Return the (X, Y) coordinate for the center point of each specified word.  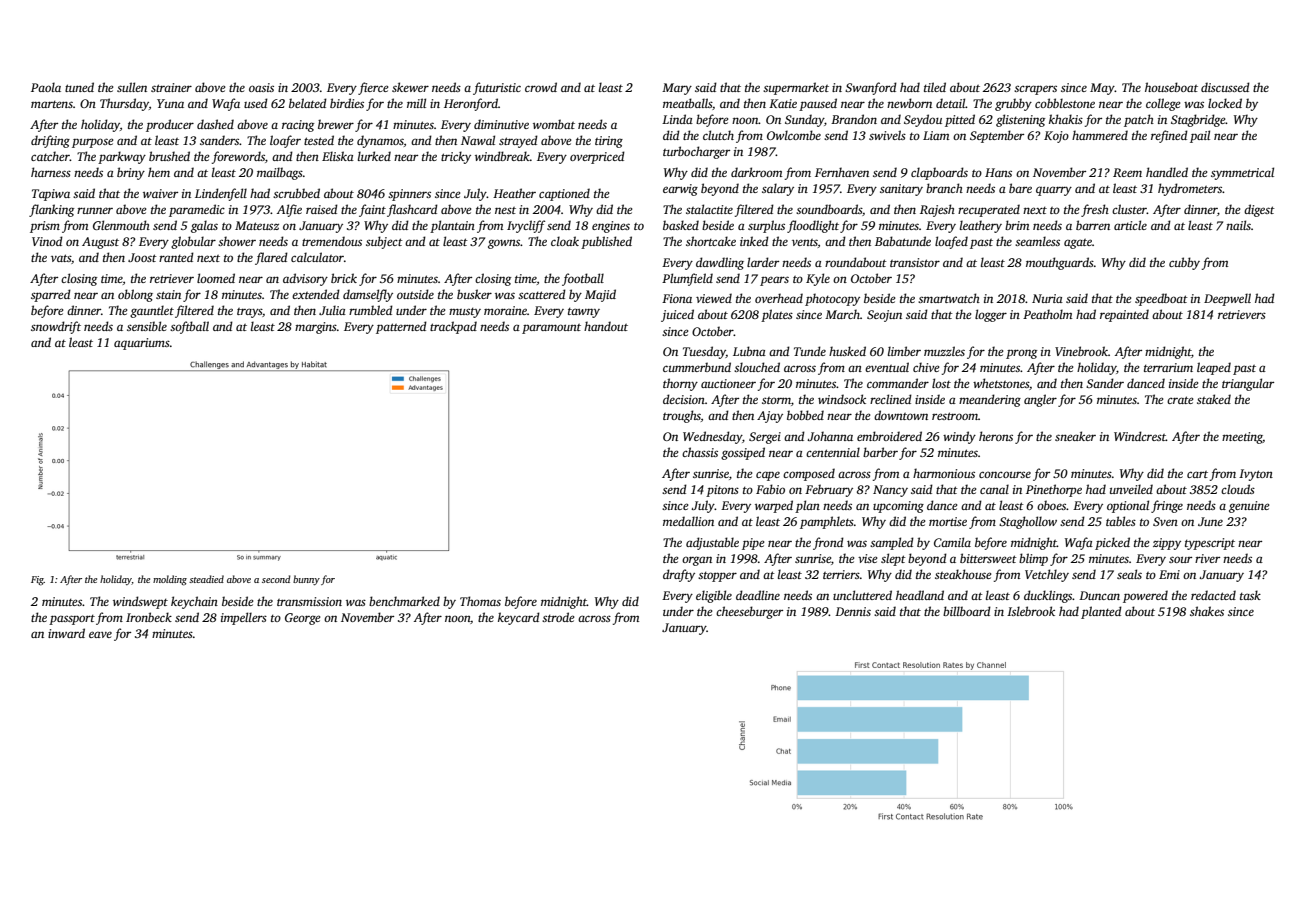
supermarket (796, 88)
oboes (1051, 505)
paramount (551, 329)
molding (170, 580)
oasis (261, 87)
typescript (1210, 544)
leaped (1214, 368)
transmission (309, 601)
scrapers (1035, 90)
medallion (688, 521)
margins (316, 328)
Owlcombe (794, 135)
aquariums (142, 344)
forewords (238, 157)
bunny (306, 580)
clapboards (939, 173)
